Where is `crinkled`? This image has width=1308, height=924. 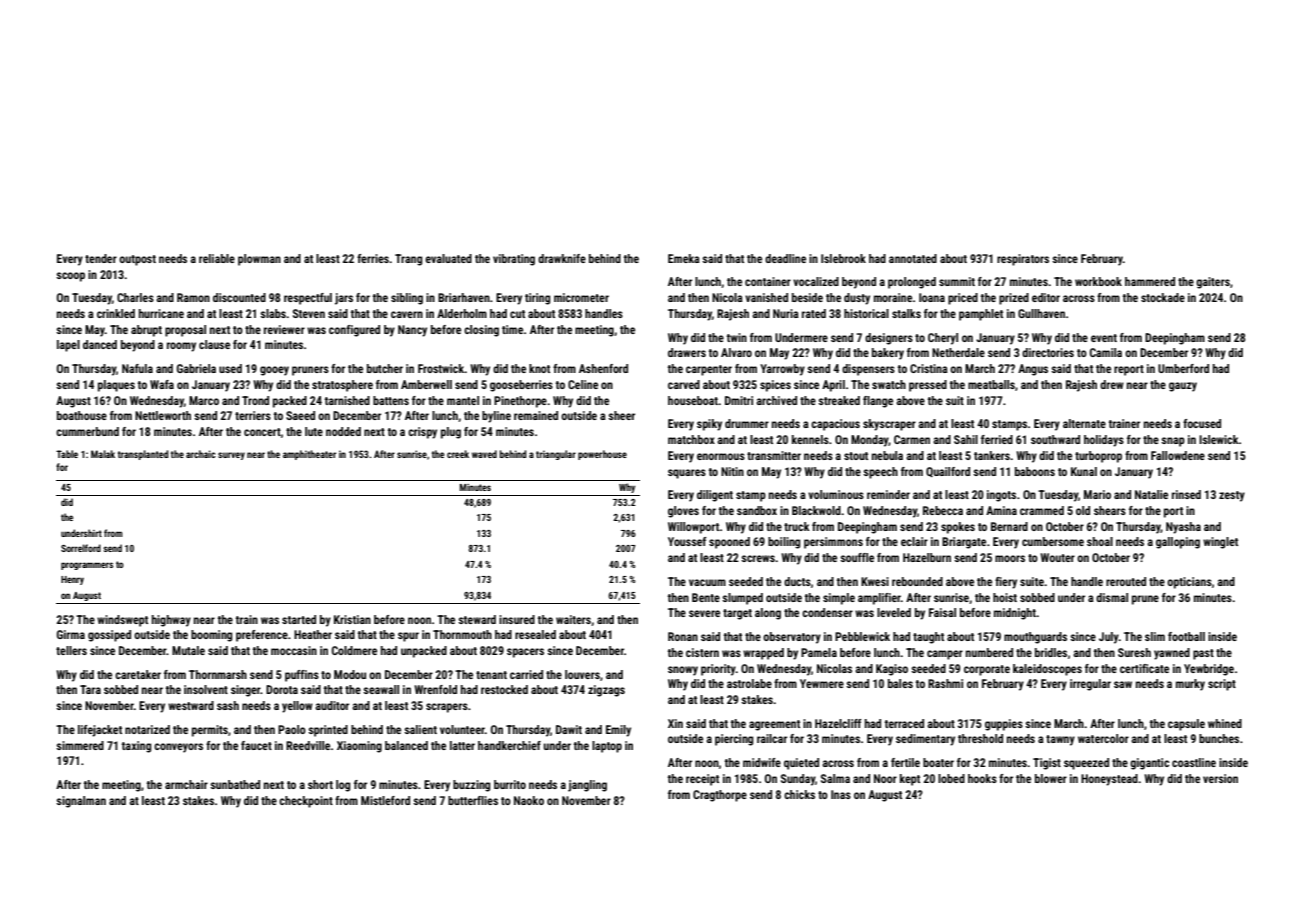
crinkled is located at coordinates (116, 313).
